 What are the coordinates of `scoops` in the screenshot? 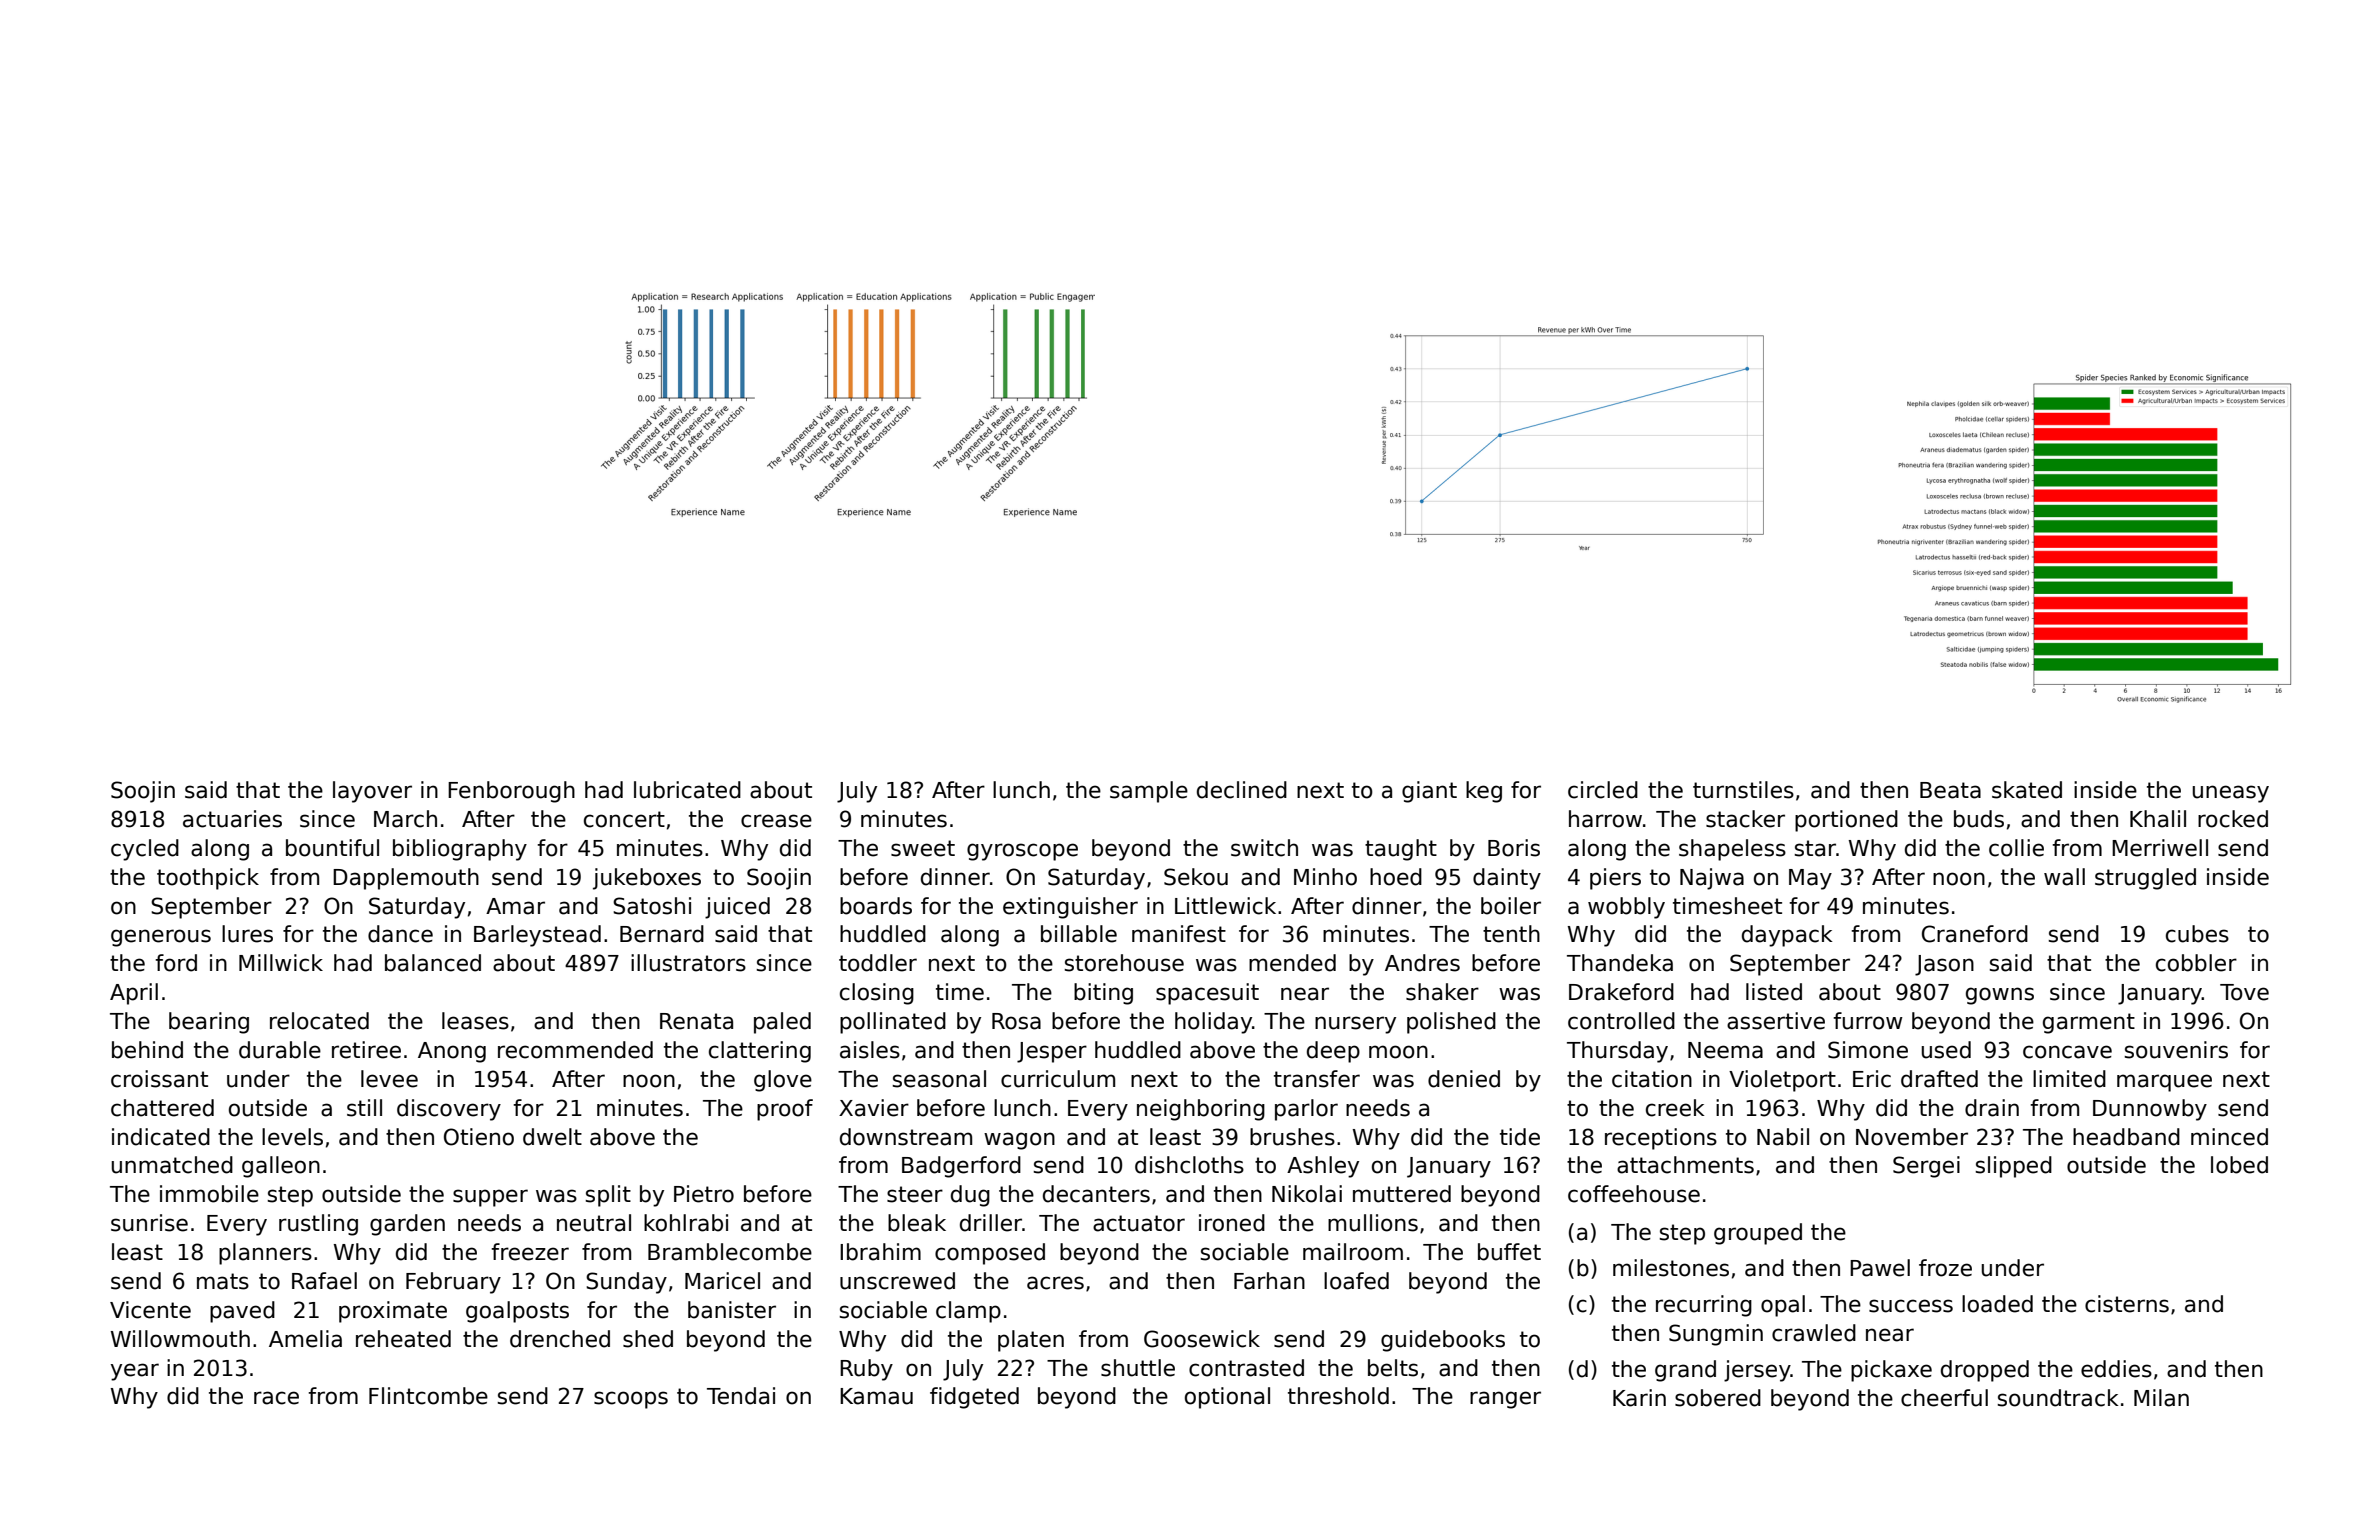 It's located at (631, 1400).
